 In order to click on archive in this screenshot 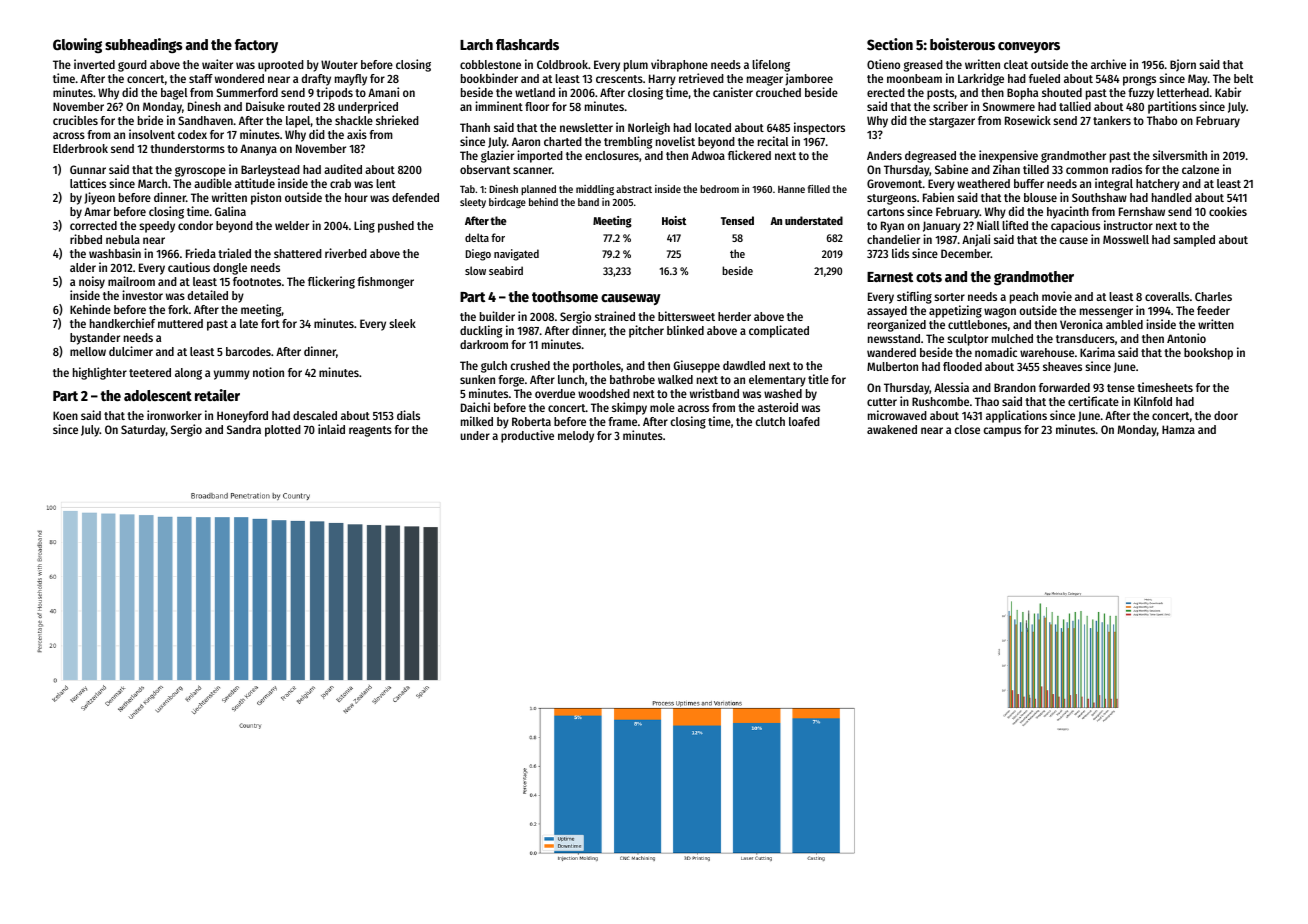, I will do `click(1108, 64)`.
